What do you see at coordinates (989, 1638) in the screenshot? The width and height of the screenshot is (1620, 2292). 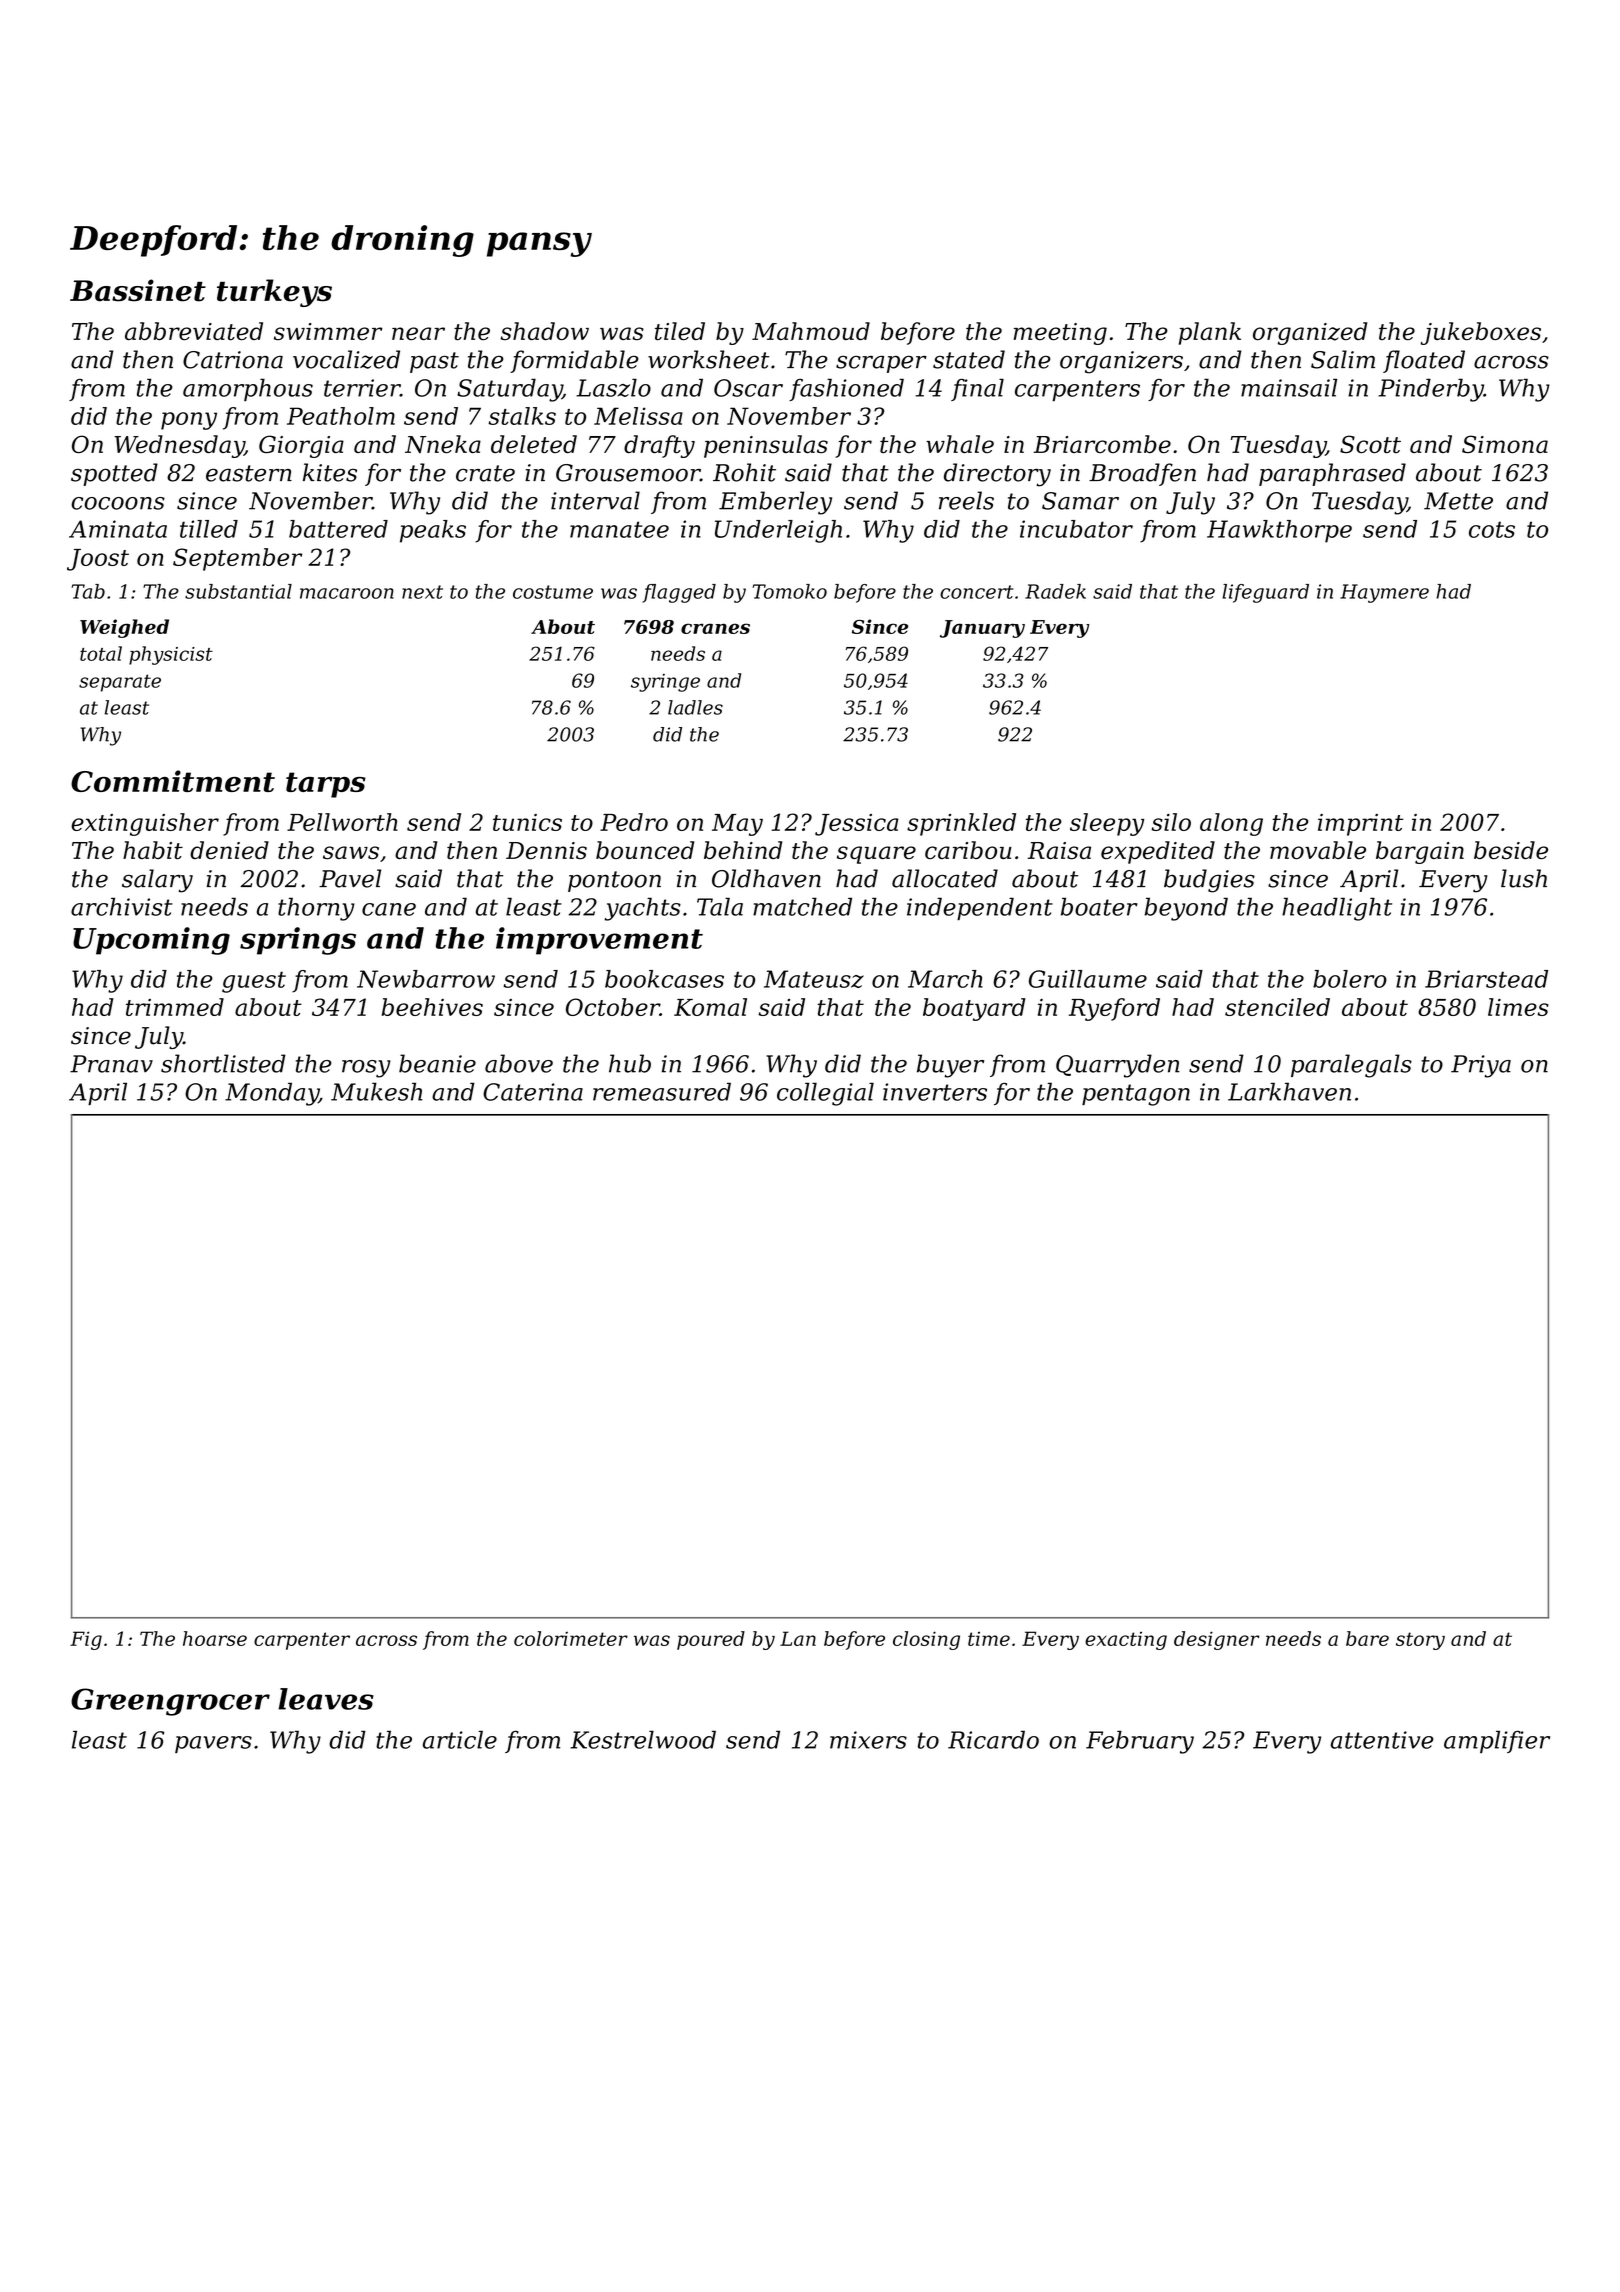 I see `time` at bounding box center [989, 1638].
